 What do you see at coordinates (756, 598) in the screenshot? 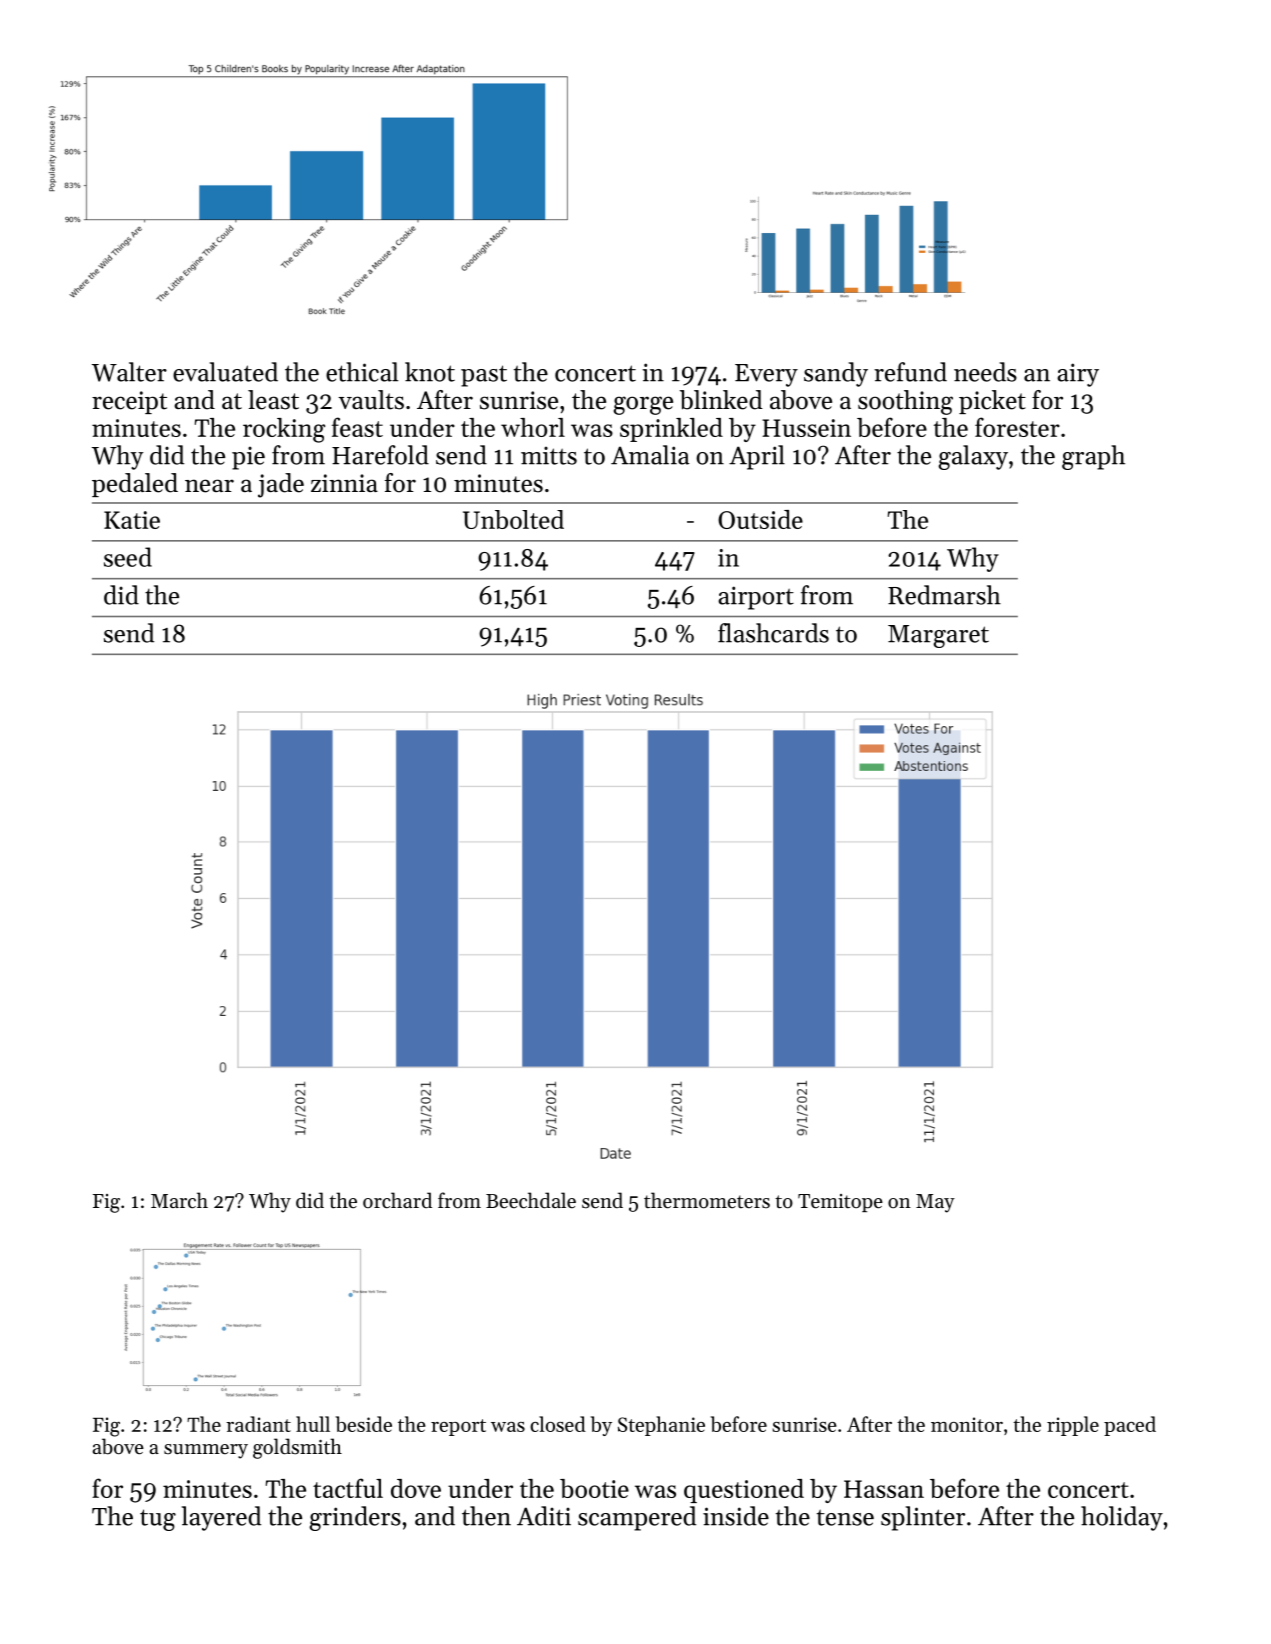
I see `airport` at bounding box center [756, 598].
